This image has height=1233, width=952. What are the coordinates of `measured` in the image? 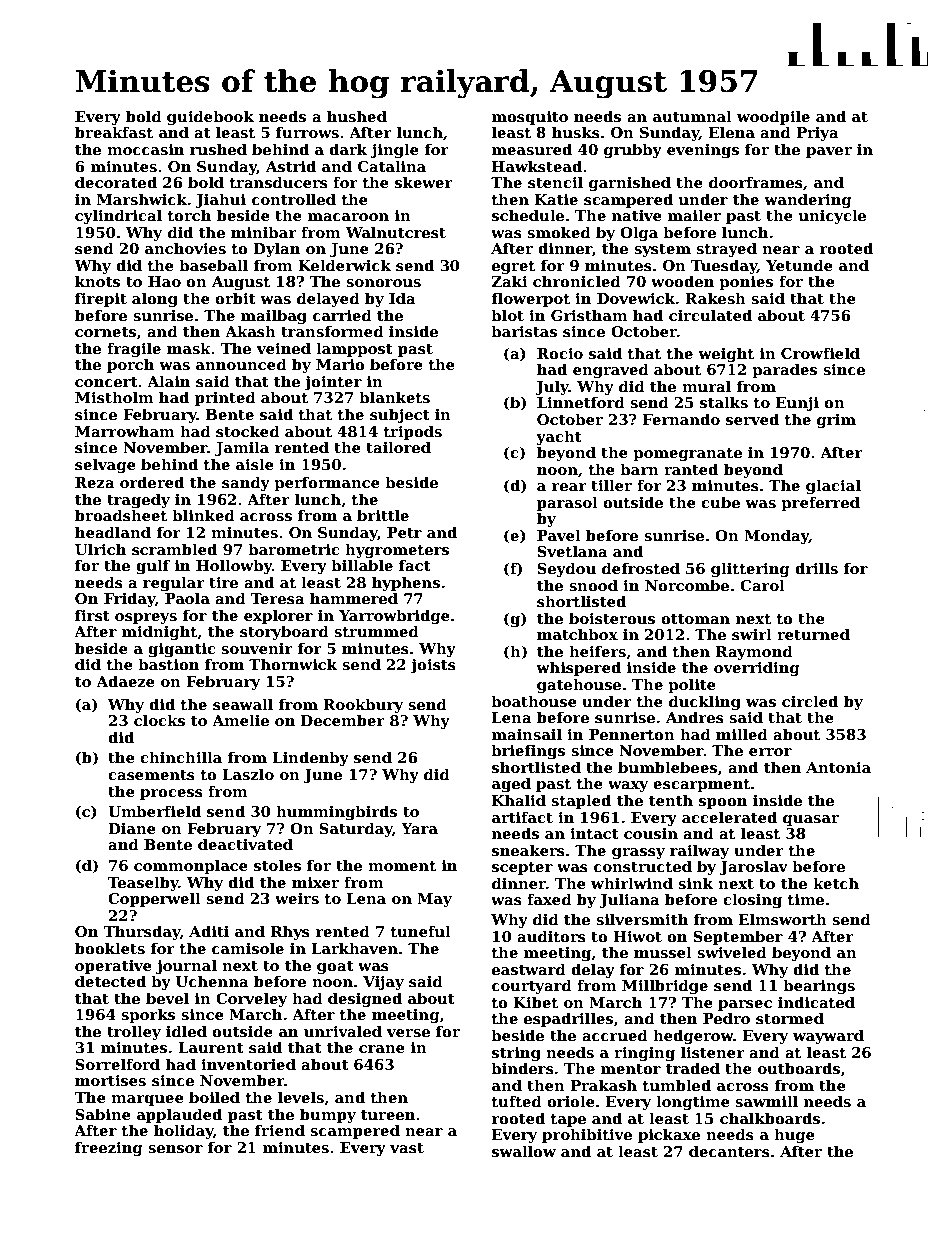 It's located at (532, 149).
